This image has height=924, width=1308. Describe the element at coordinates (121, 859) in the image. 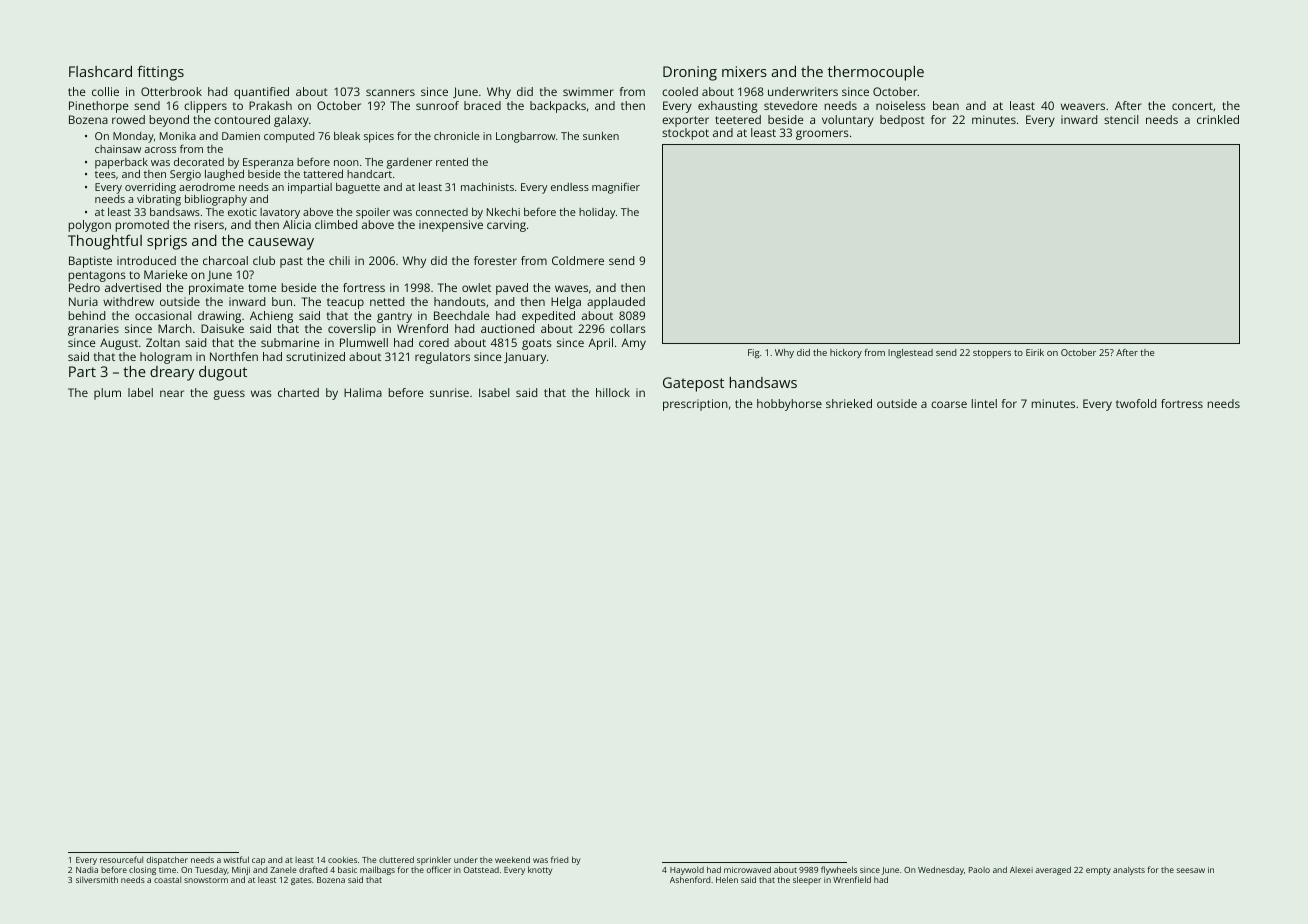

I see `resourceful` at that location.
